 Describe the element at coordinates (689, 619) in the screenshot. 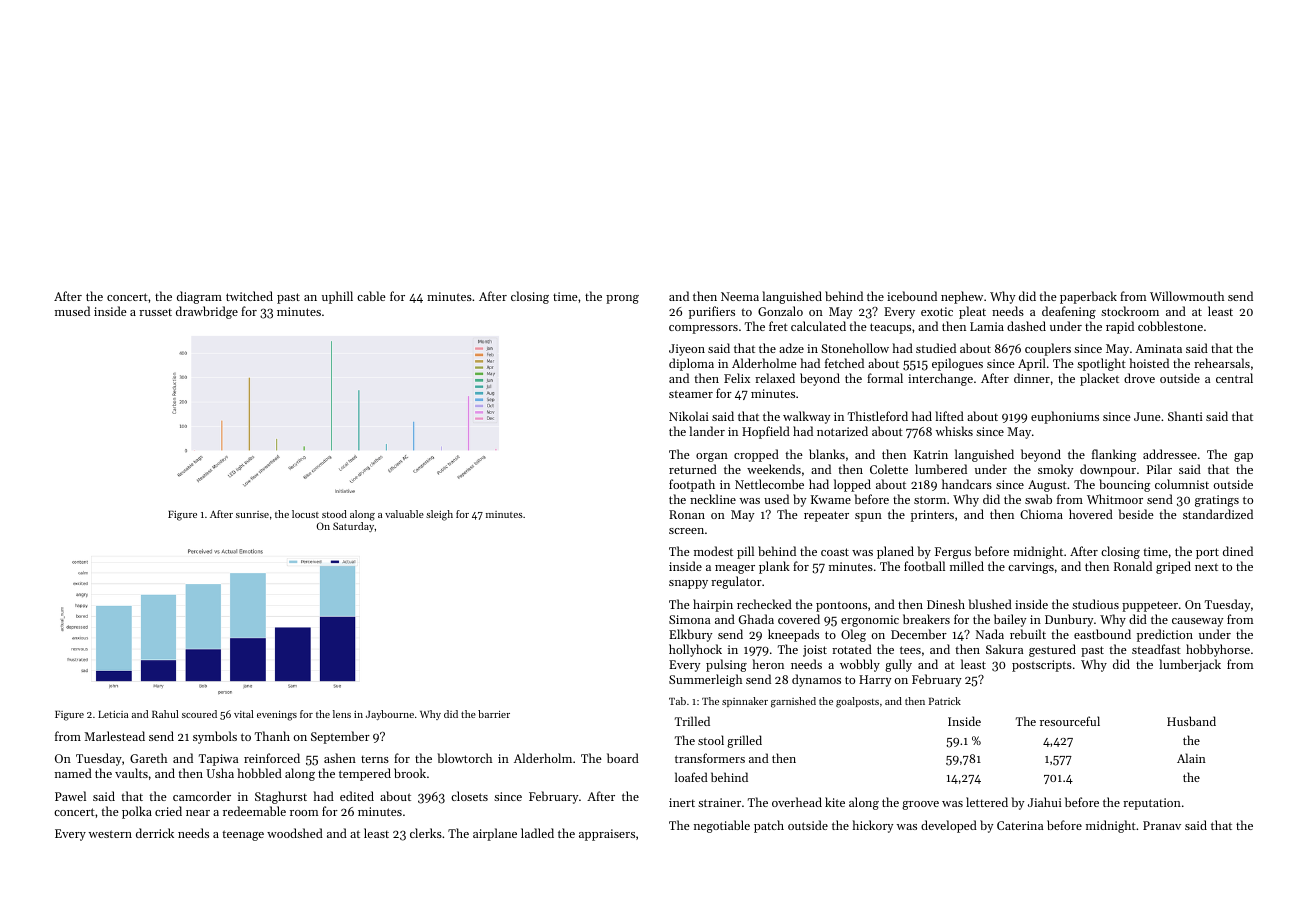

I see `Simona` at that location.
